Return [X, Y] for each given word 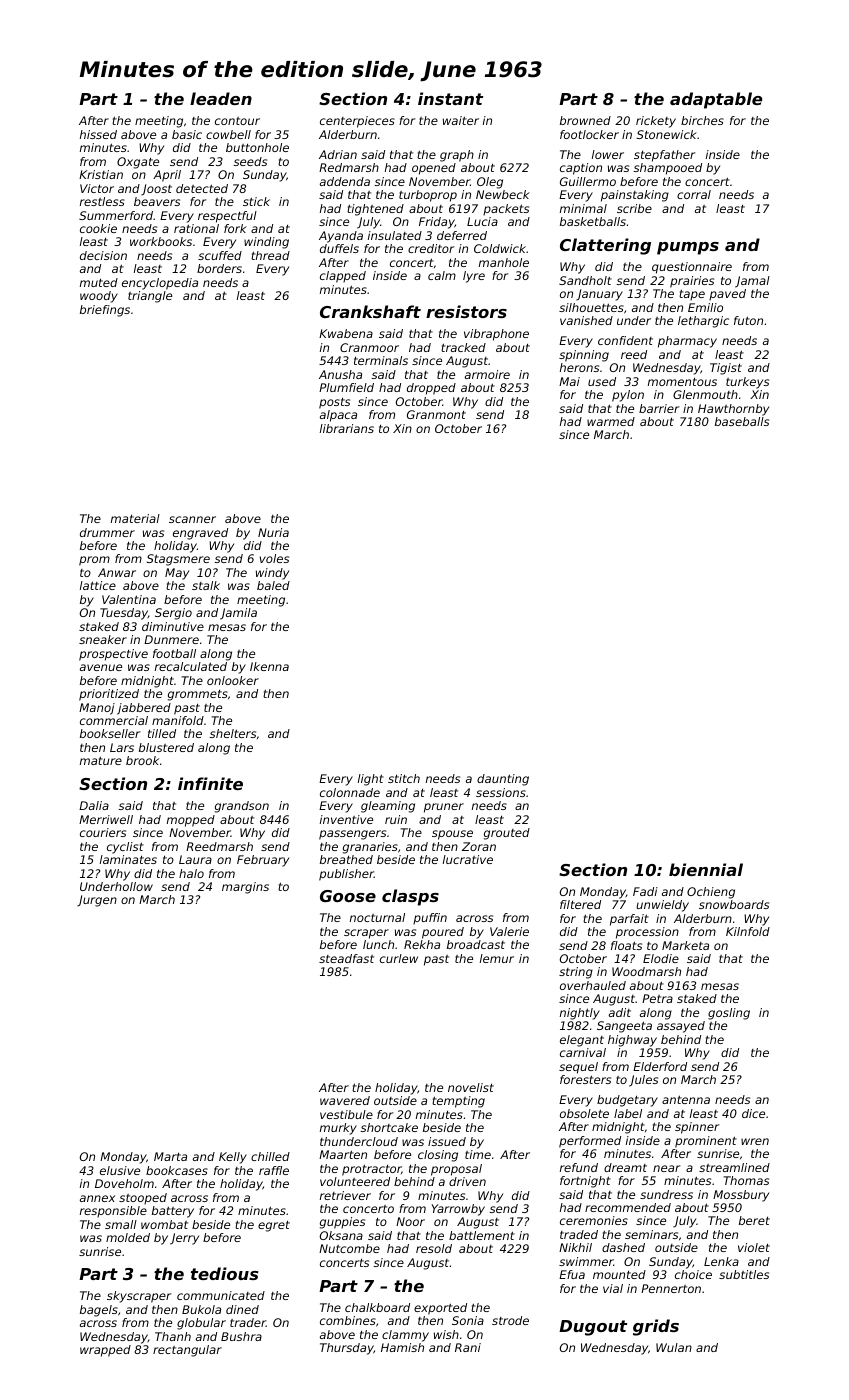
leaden [221, 98]
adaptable [716, 100]
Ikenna [269, 666]
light [371, 780]
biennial [706, 869]
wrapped [105, 1351]
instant [450, 98]
